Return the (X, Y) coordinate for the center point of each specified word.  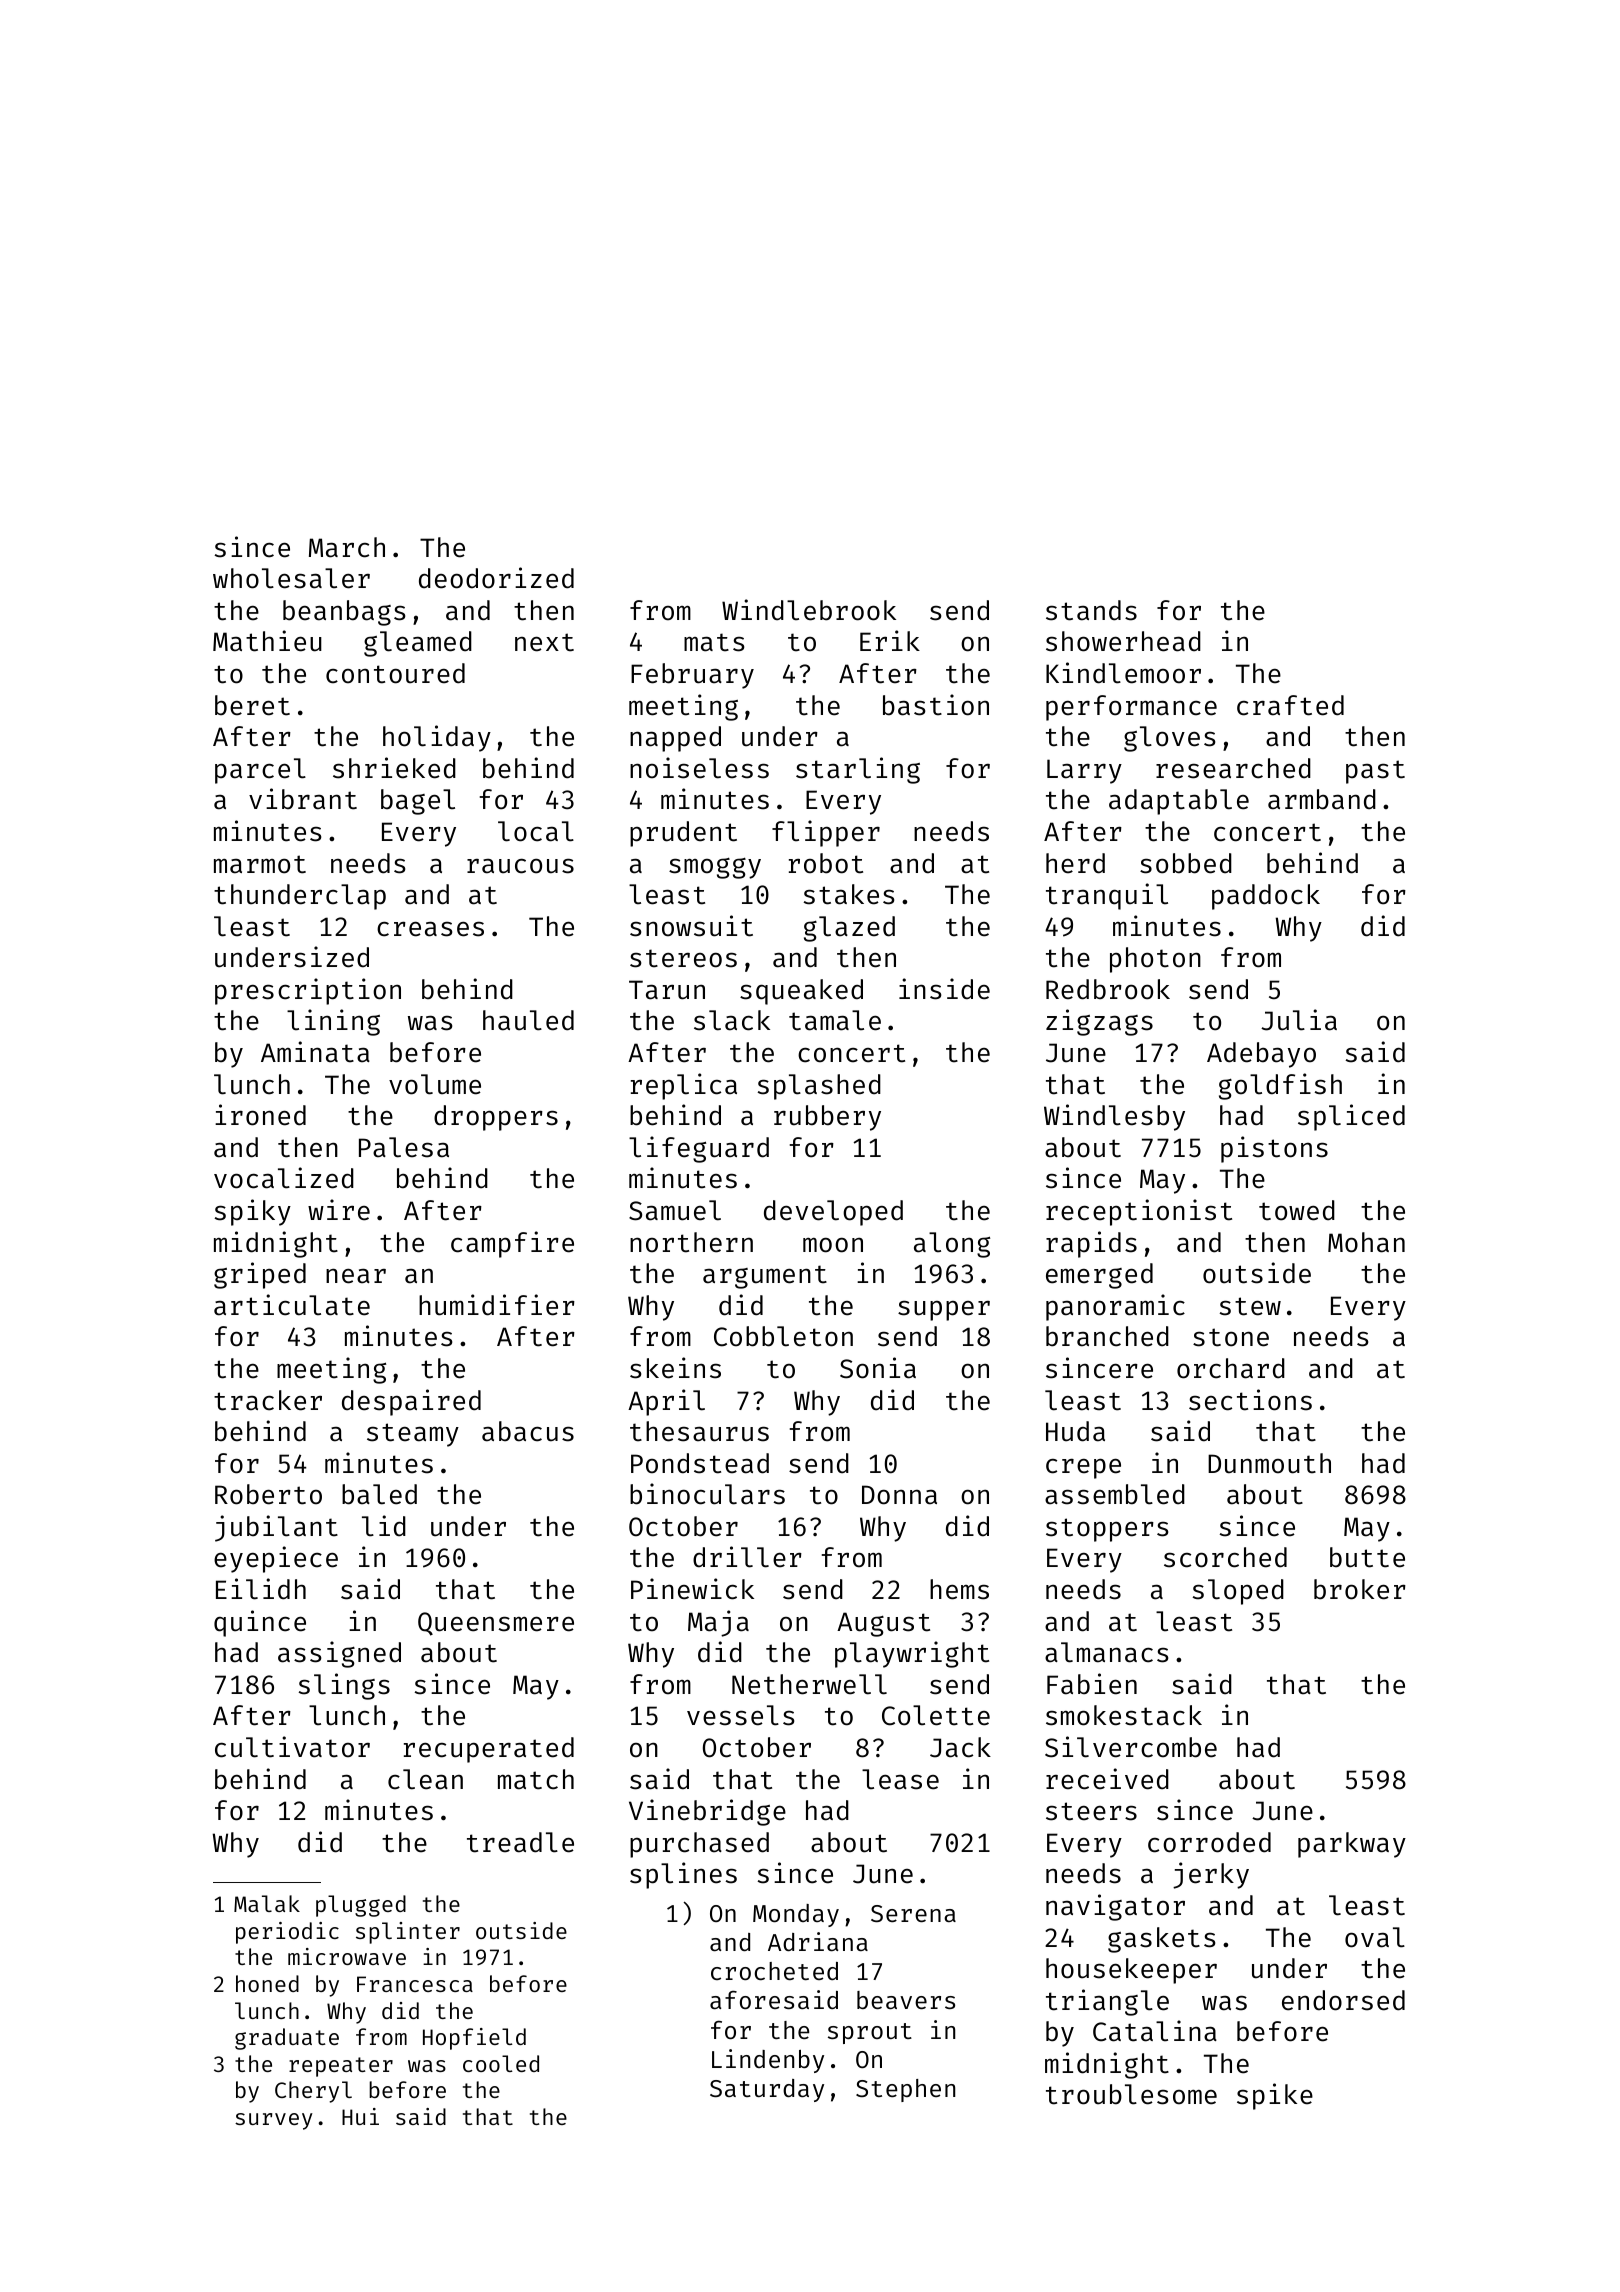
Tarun (667, 990)
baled (379, 1494)
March (347, 547)
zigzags (1099, 1022)
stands (1091, 610)
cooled (501, 2063)
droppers (496, 1118)
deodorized (496, 578)
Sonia (878, 1368)
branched (1107, 1336)
